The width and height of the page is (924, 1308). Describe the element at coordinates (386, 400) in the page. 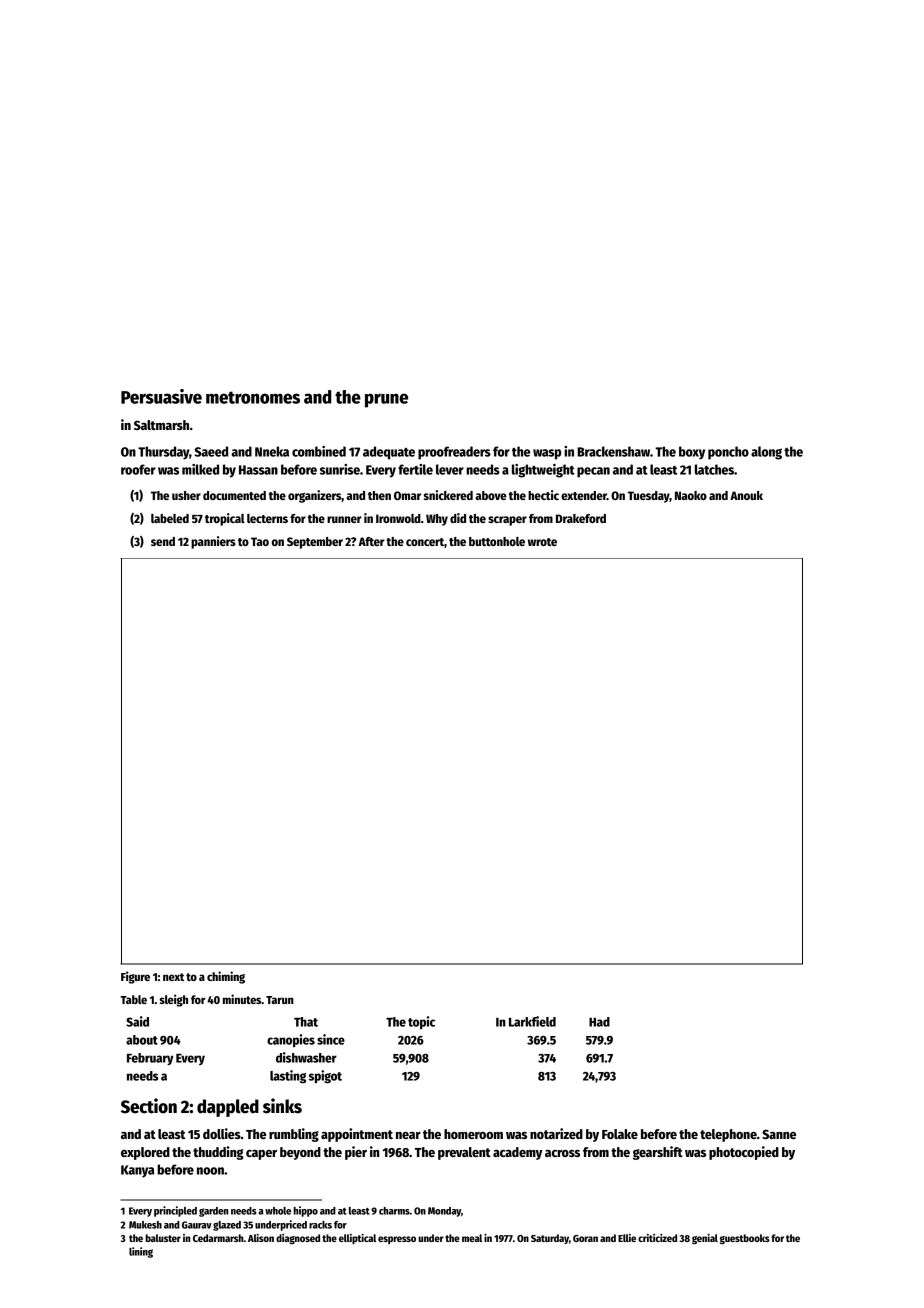

I see `prune` at that location.
